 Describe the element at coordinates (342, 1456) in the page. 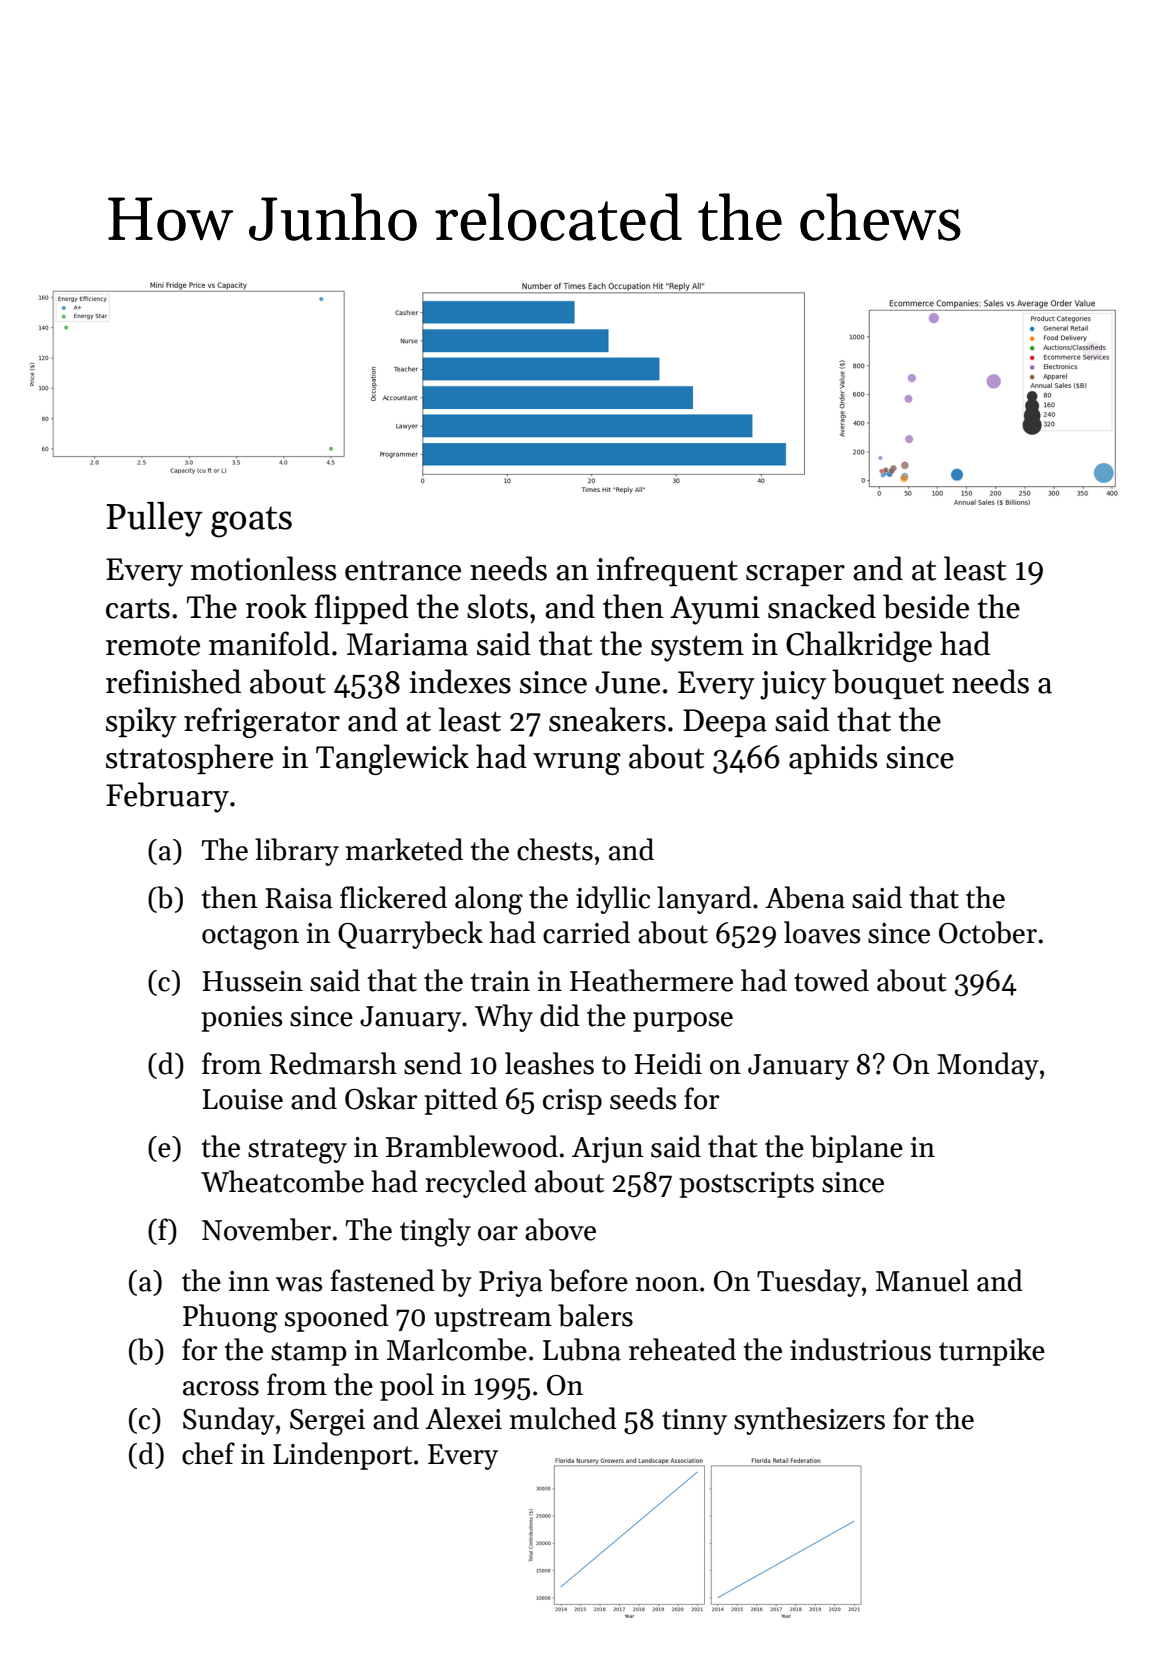

I see `Lindenport` at that location.
